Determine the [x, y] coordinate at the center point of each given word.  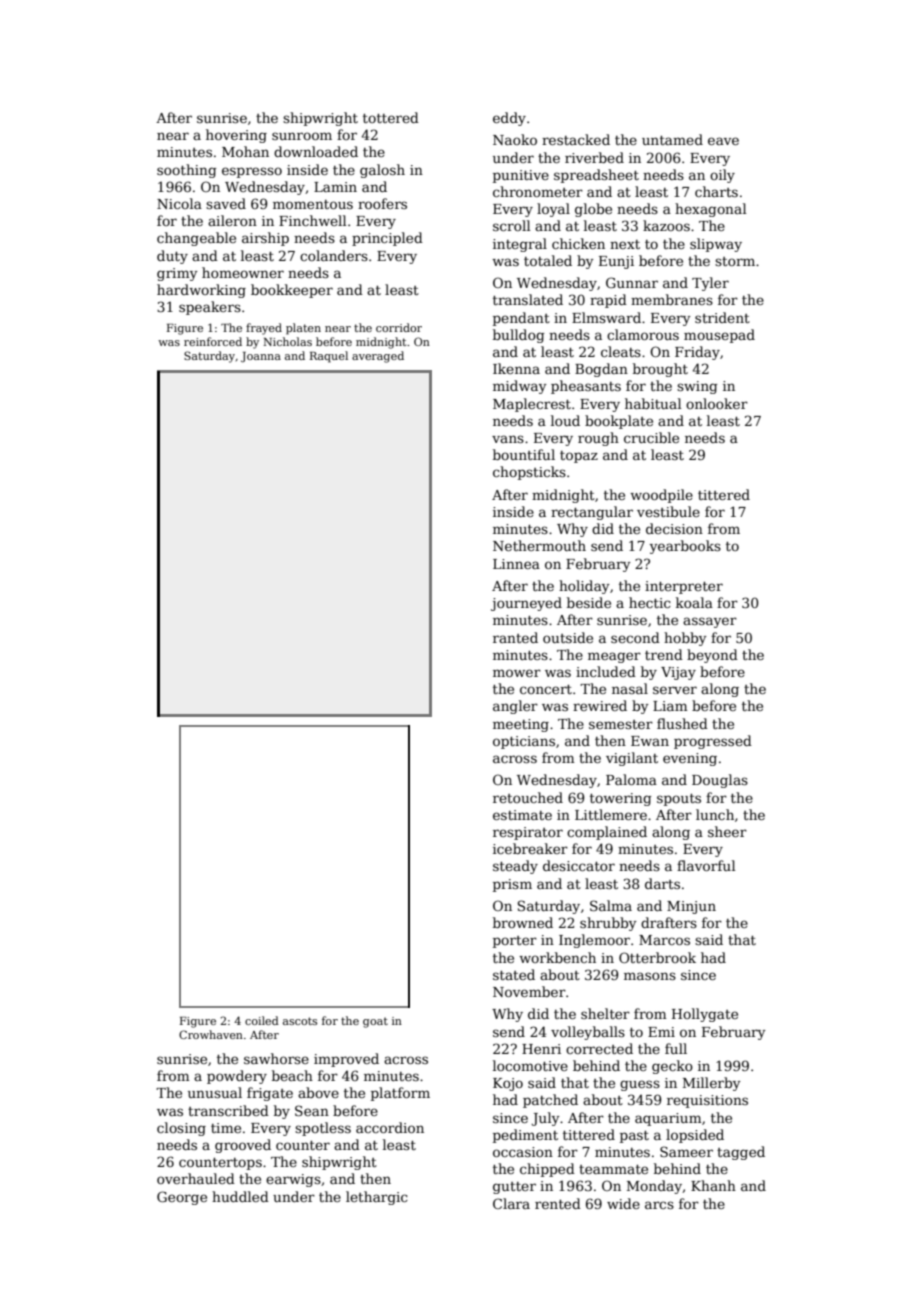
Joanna [261, 357]
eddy [509, 119]
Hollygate [705, 1015]
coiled [262, 1020]
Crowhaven [211, 1034]
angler [515, 707]
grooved [243, 1146]
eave [723, 141]
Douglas [720, 781]
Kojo [508, 1084]
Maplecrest [532, 405]
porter [515, 942]
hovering [236, 136]
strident [722, 317]
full [676, 1048]
